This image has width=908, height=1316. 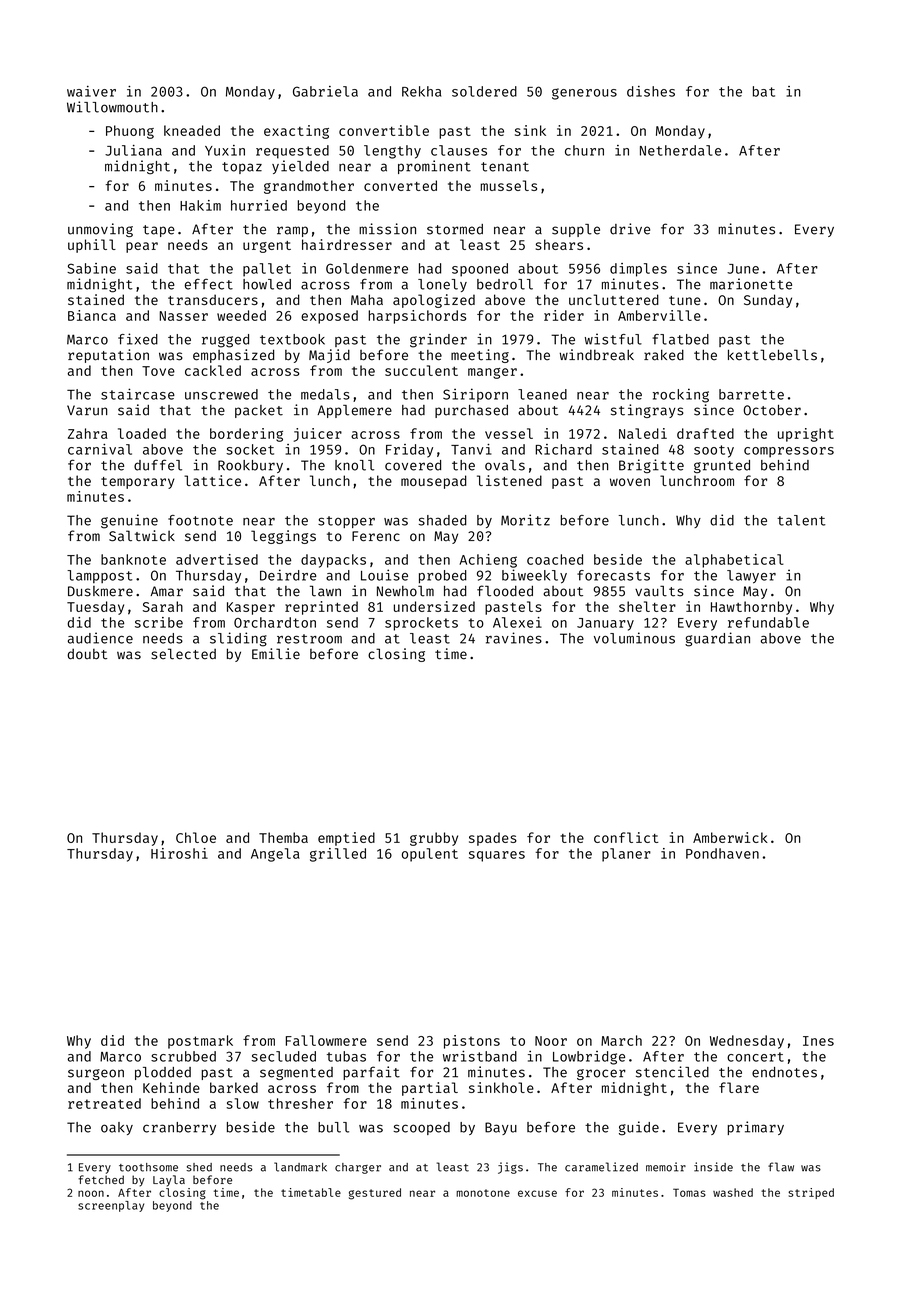 I want to click on spades, so click(x=493, y=839).
